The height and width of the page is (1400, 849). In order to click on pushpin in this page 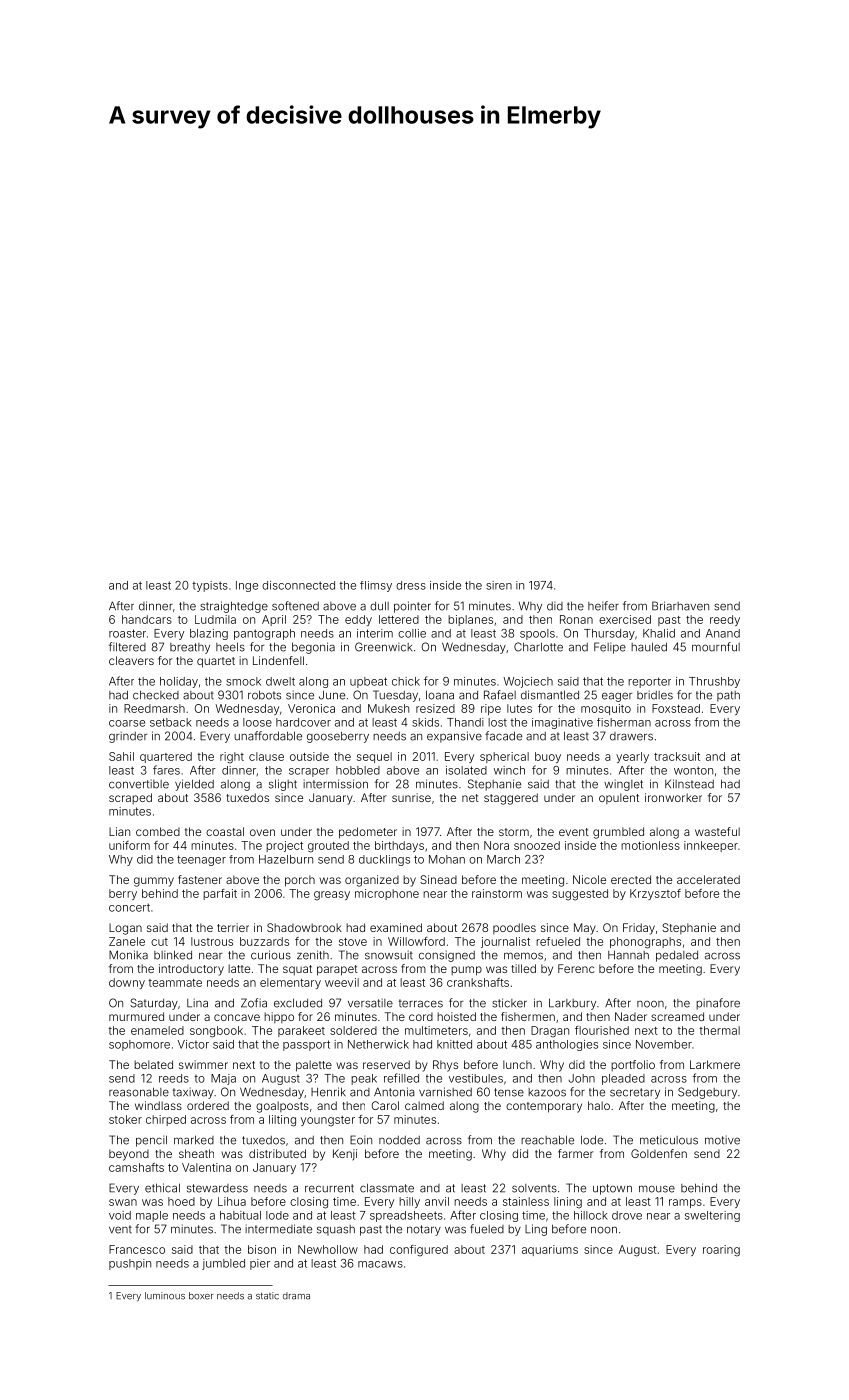, I will do `click(130, 1264)`.
